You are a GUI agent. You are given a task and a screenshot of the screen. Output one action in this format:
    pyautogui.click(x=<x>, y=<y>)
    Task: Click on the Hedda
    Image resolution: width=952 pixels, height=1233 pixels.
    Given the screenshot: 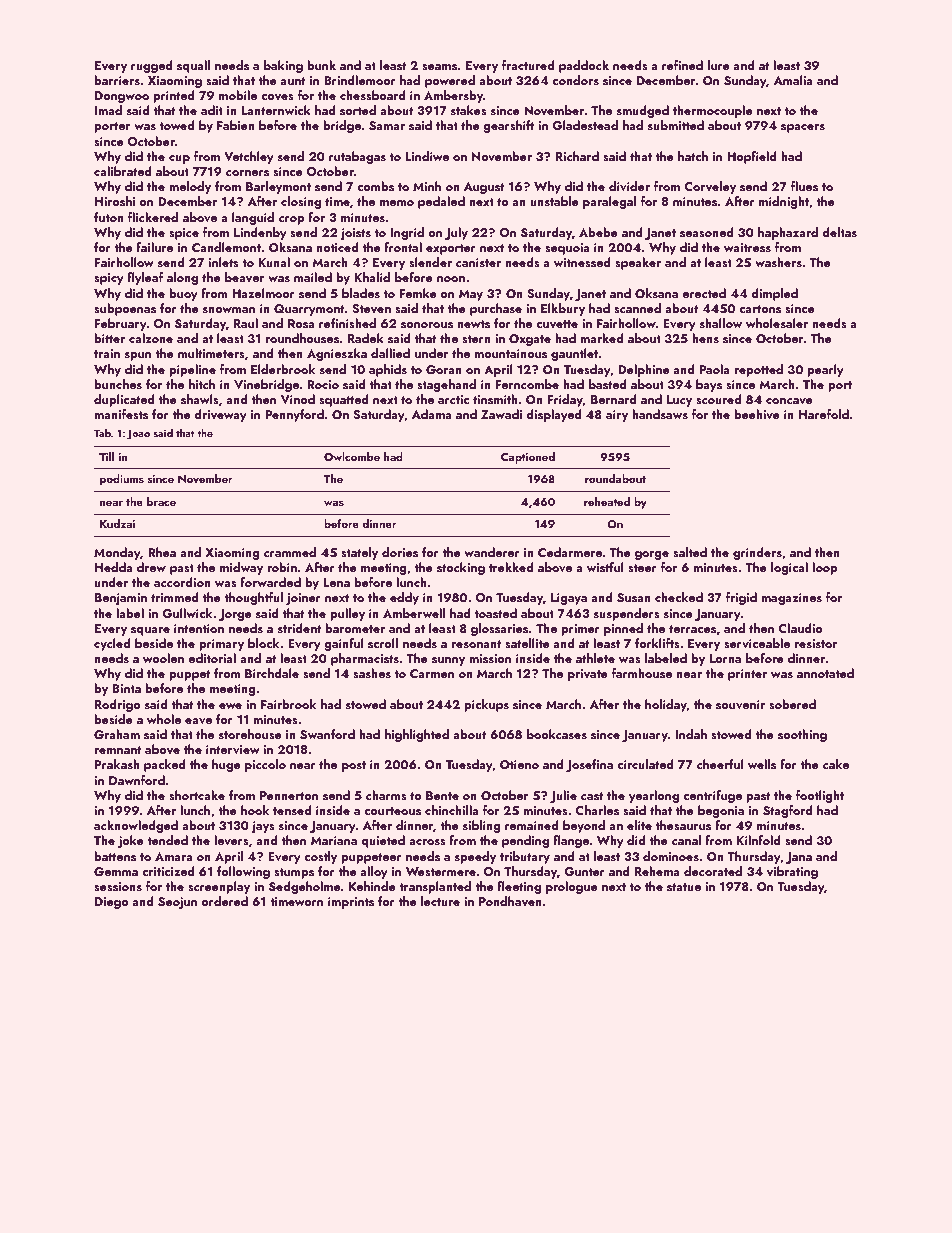 What is the action you would take?
    pyautogui.click(x=114, y=567)
